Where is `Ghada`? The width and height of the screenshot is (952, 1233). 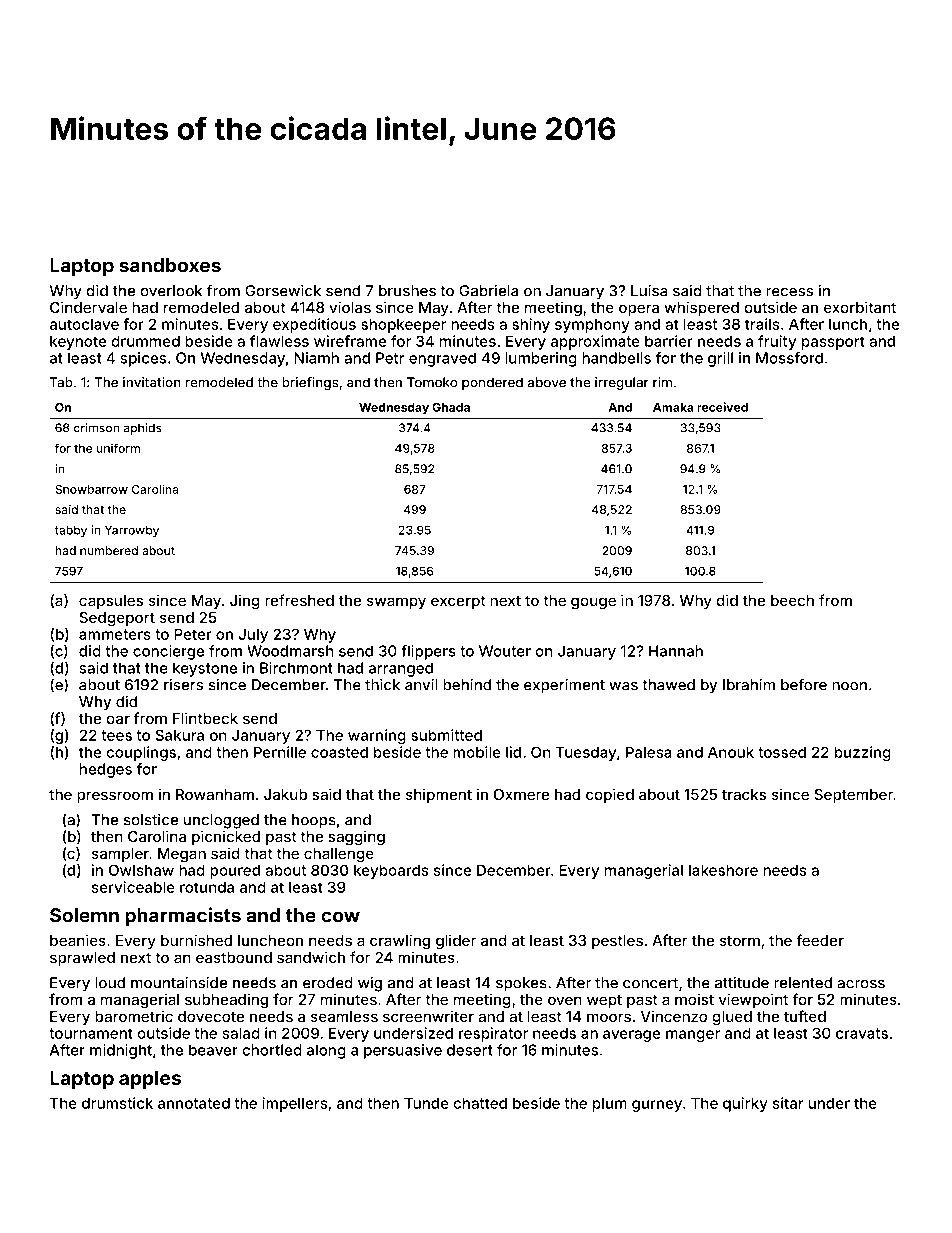
Ghada is located at coordinates (451, 407).
